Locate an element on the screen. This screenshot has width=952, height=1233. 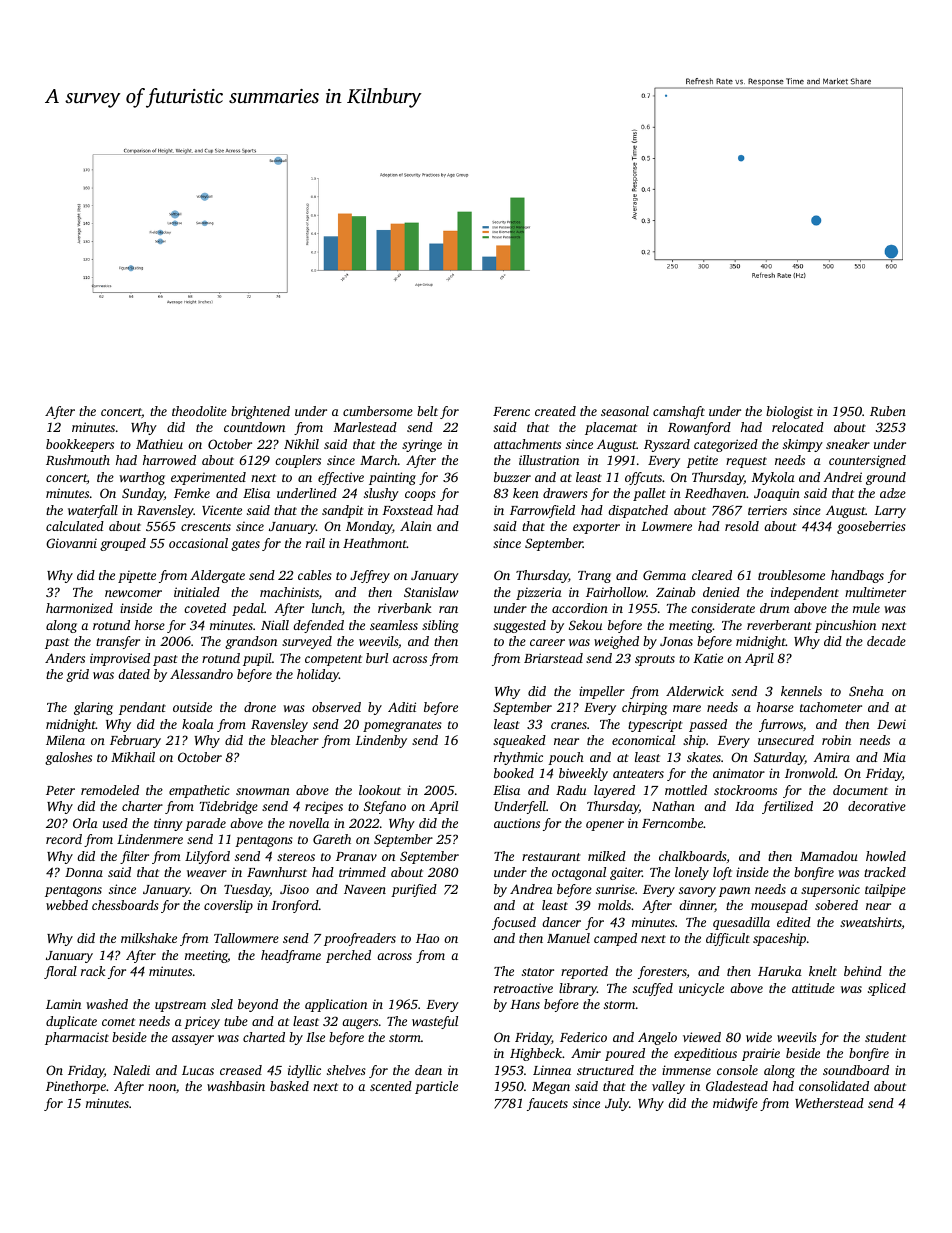
Pinethorpe is located at coordinates (76, 1087).
